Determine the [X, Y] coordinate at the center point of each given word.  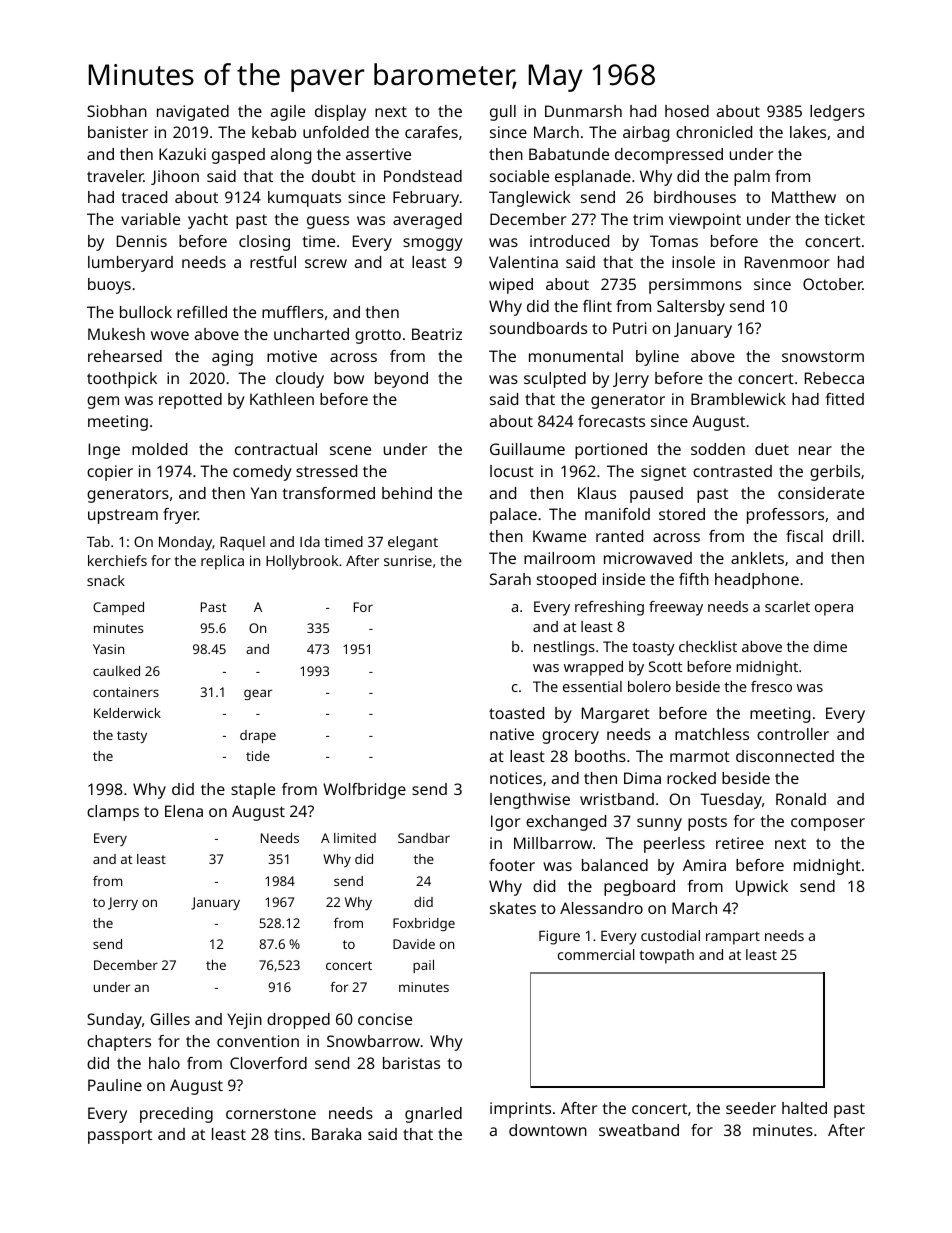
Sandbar [424, 838]
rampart [733, 938]
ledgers [837, 113]
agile [288, 113]
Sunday [114, 1021]
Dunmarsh [583, 111]
